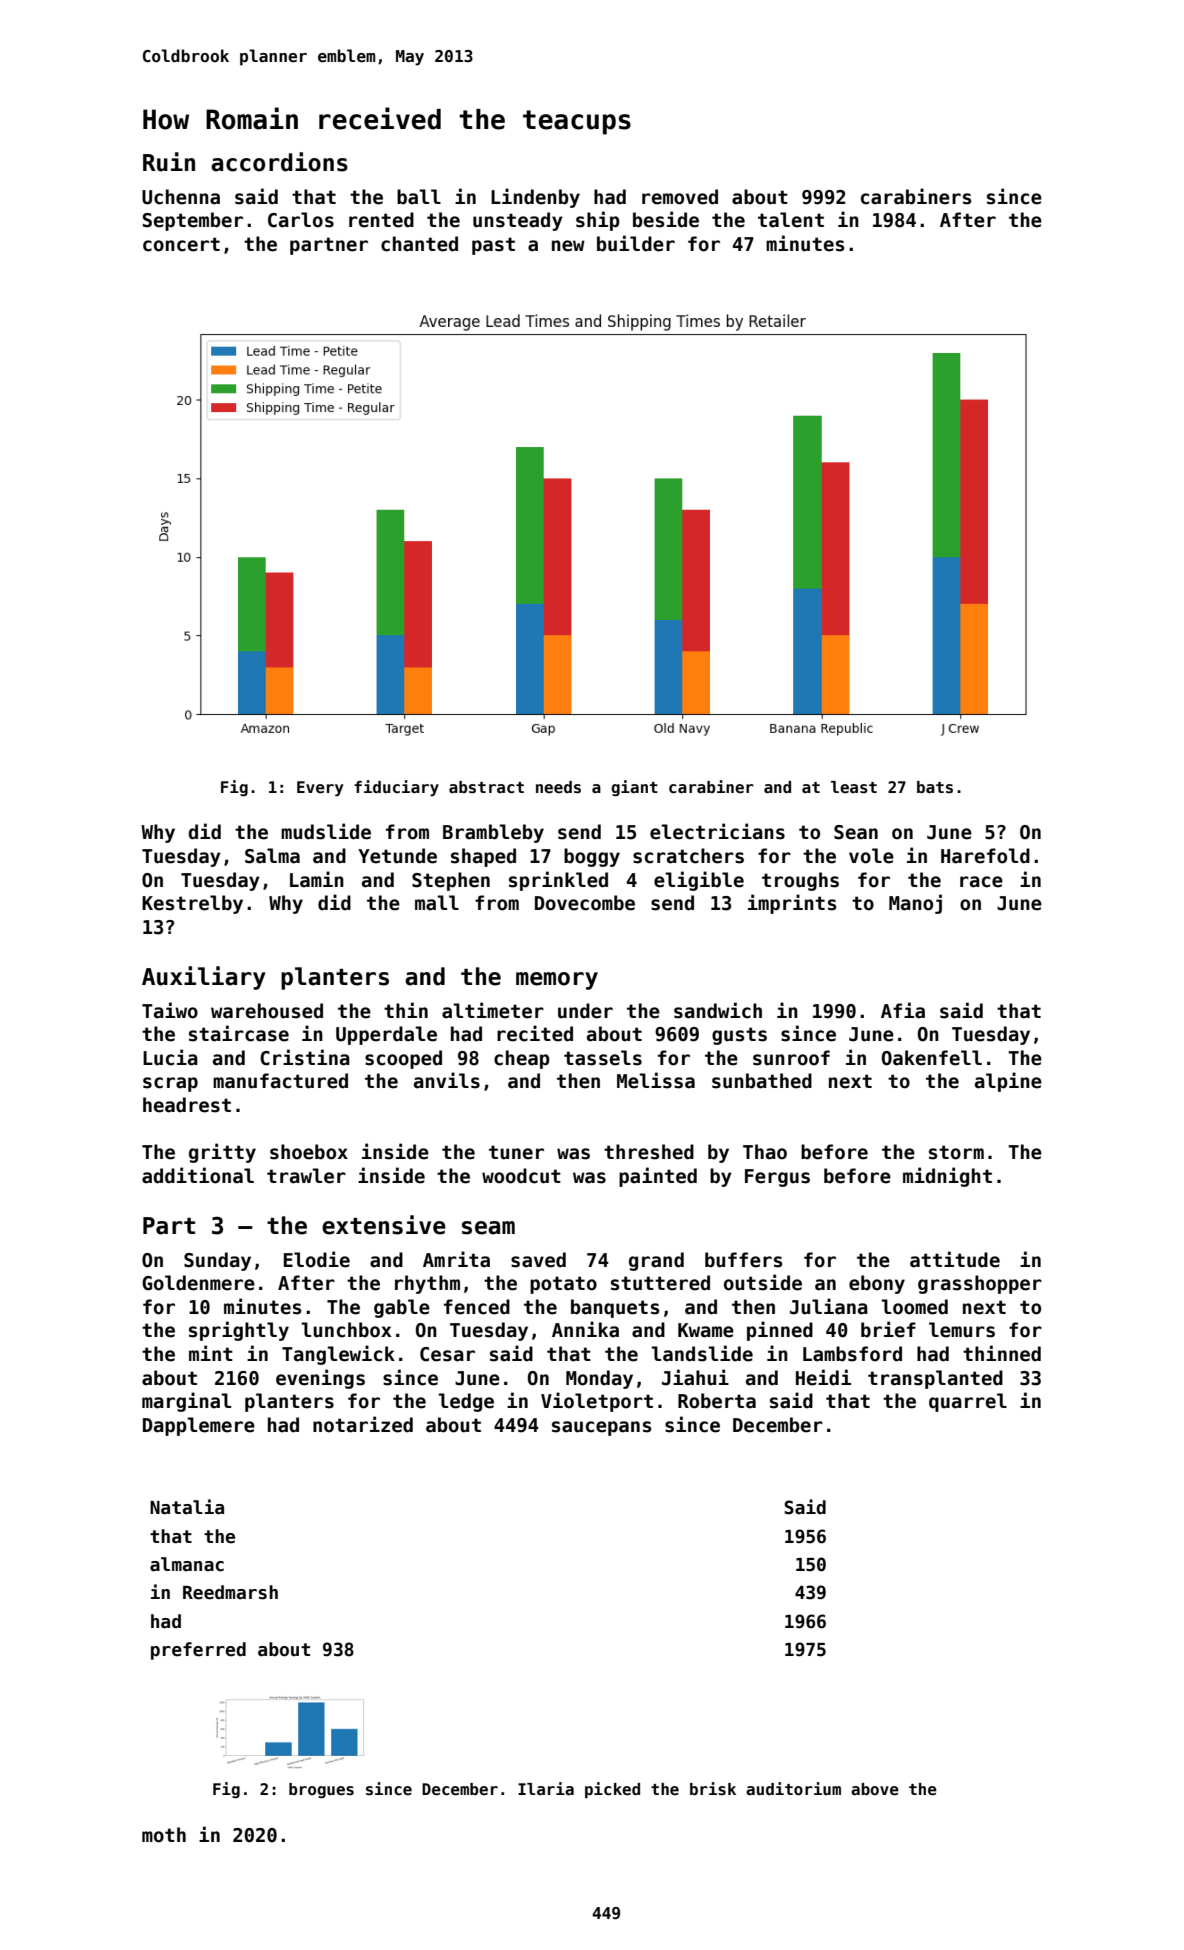 The height and width of the screenshot is (1950, 1184). I want to click on Sean, so click(856, 832).
